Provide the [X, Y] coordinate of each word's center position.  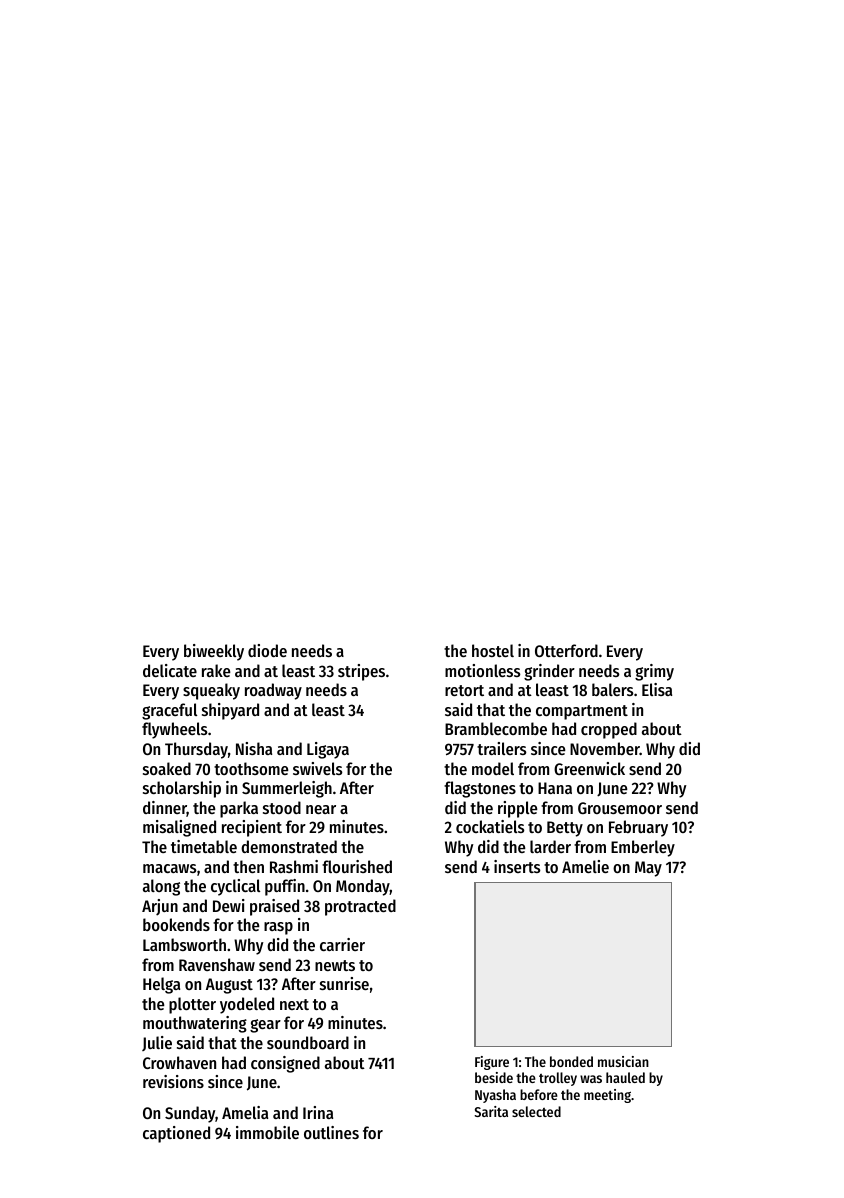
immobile [267, 1132]
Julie [157, 1043]
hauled [625, 1077]
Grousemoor [620, 808]
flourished [357, 866]
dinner [165, 809]
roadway [273, 691]
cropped [609, 730]
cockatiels [490, 826]
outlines [331, 1132]
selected [536, 1111]
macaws [169, 868]
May [648, 869]
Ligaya [328, 750]
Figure [492, 1063]
